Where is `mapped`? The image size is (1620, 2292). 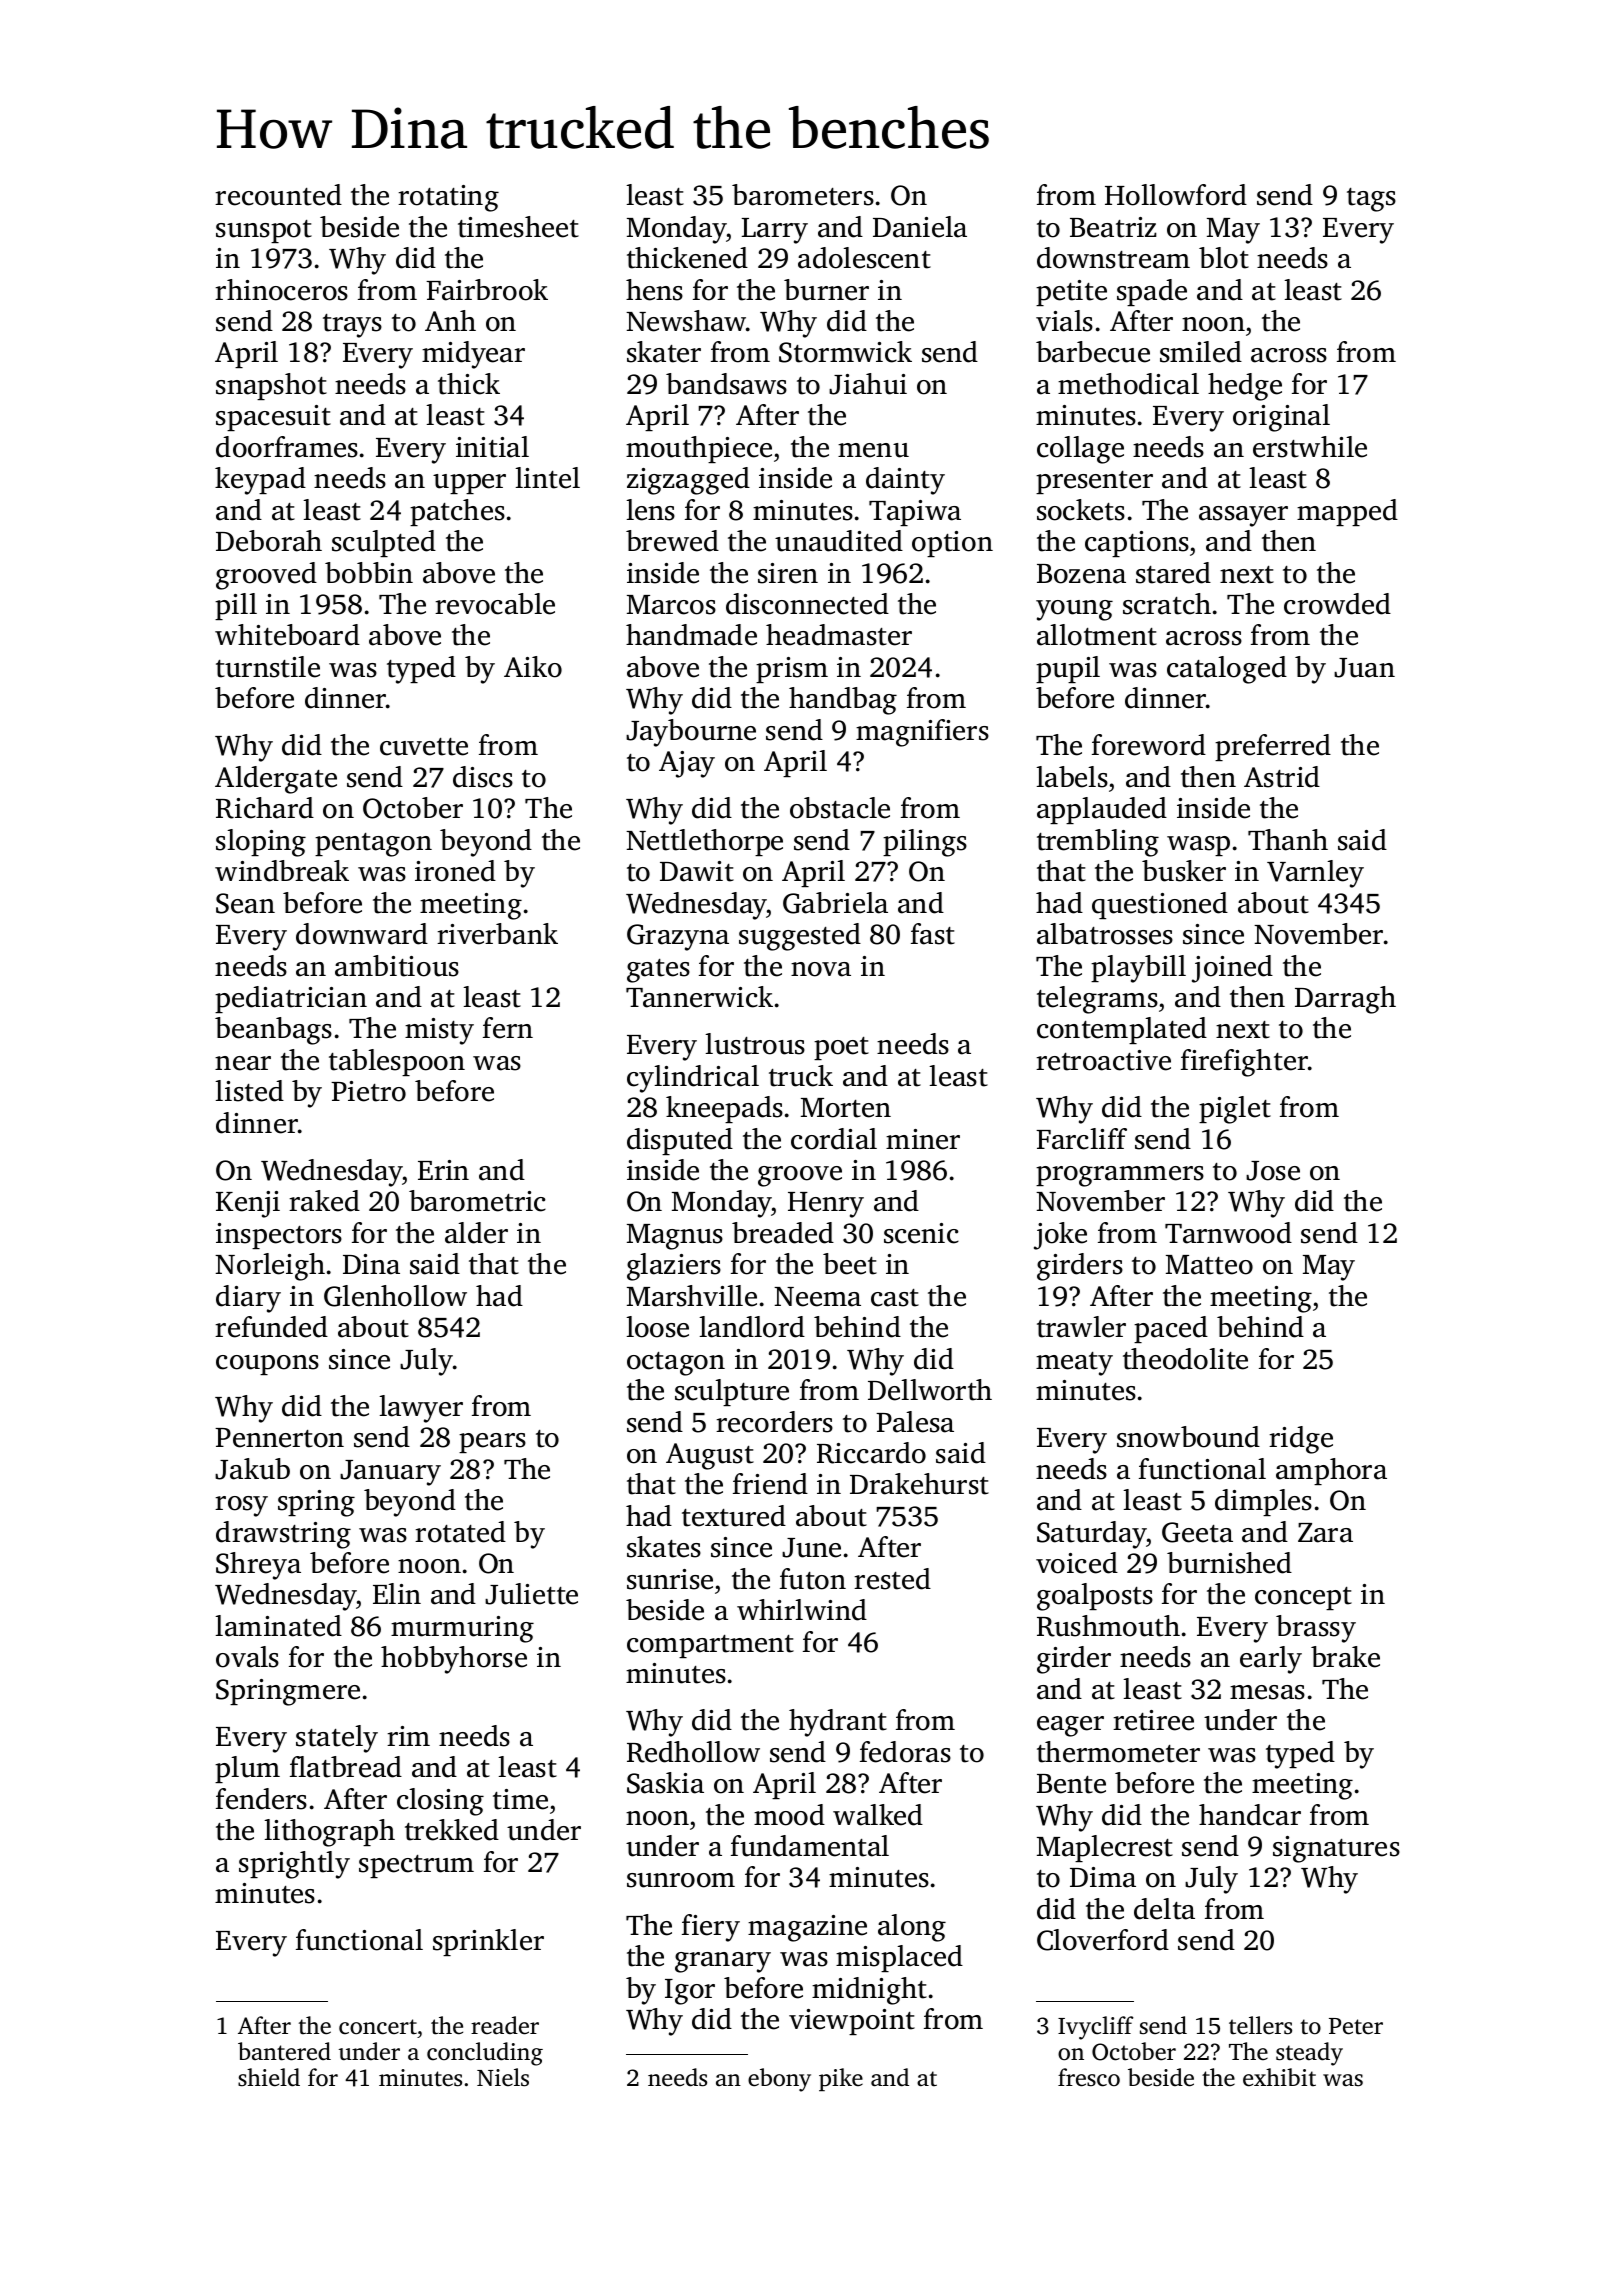
mapped is located at coordinates (1347, 512).
